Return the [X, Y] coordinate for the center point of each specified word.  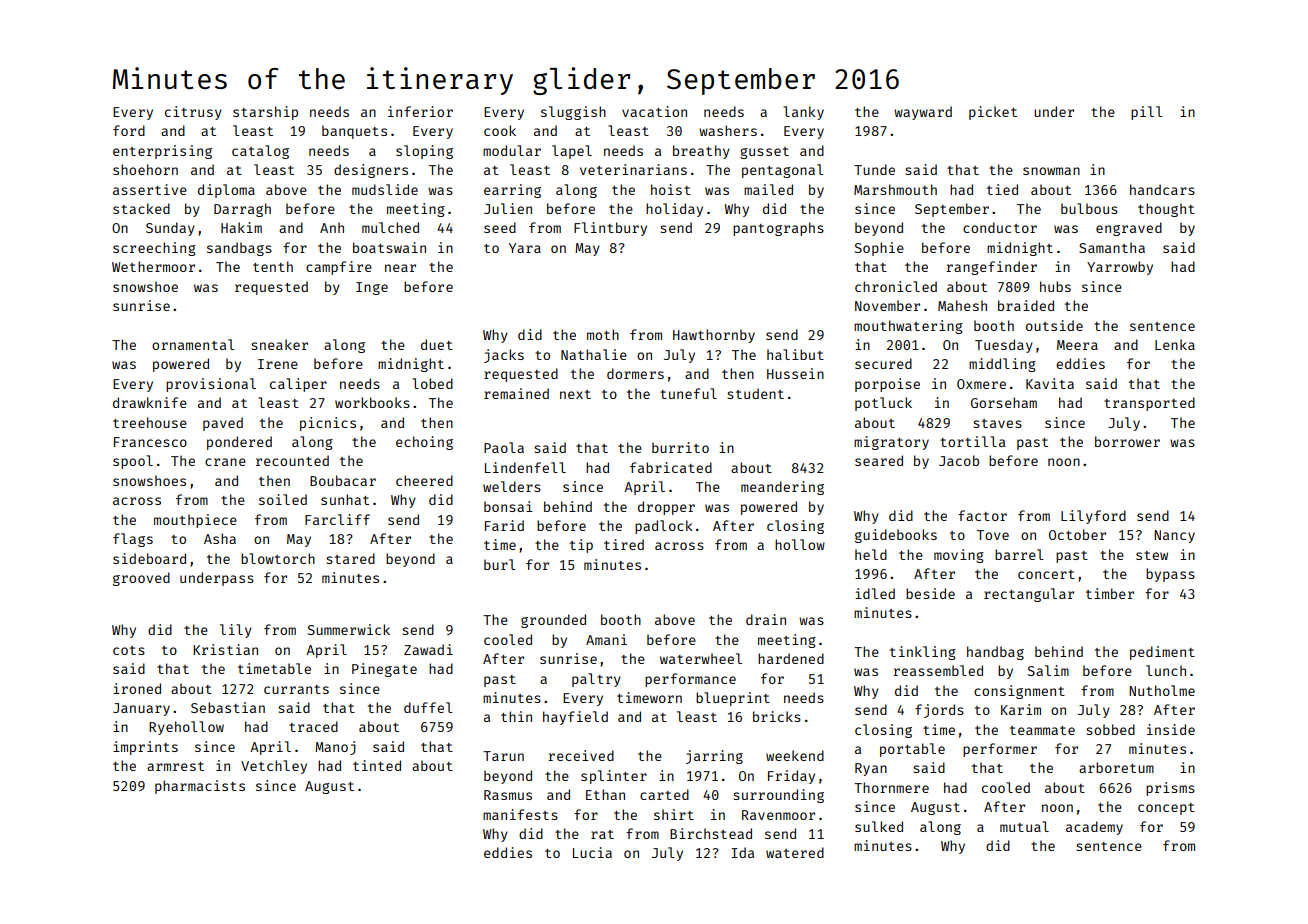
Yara [525, 248]
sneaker [279, 344]
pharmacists [200, 787]
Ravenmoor [778, 815]
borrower [1127, 441]
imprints [145, 748]
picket [993, 113]
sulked [879, 826]
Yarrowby [1120, 268]
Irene [278, 364]
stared [350, 558]
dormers [635, 373]
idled [875, 593]
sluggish [573, 113]
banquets [354, 132]
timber [1110, 593]
